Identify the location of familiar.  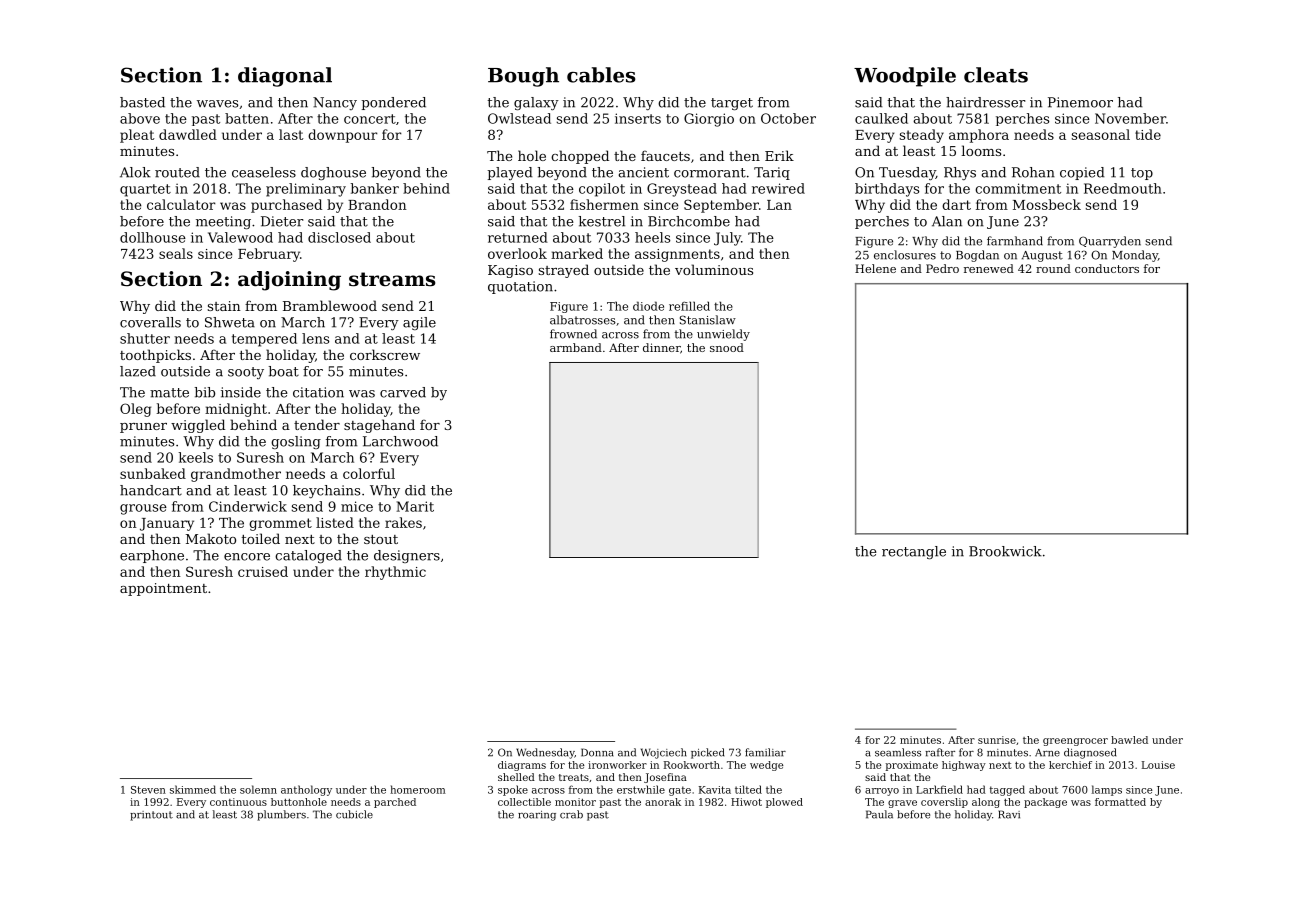
(765, 752).
